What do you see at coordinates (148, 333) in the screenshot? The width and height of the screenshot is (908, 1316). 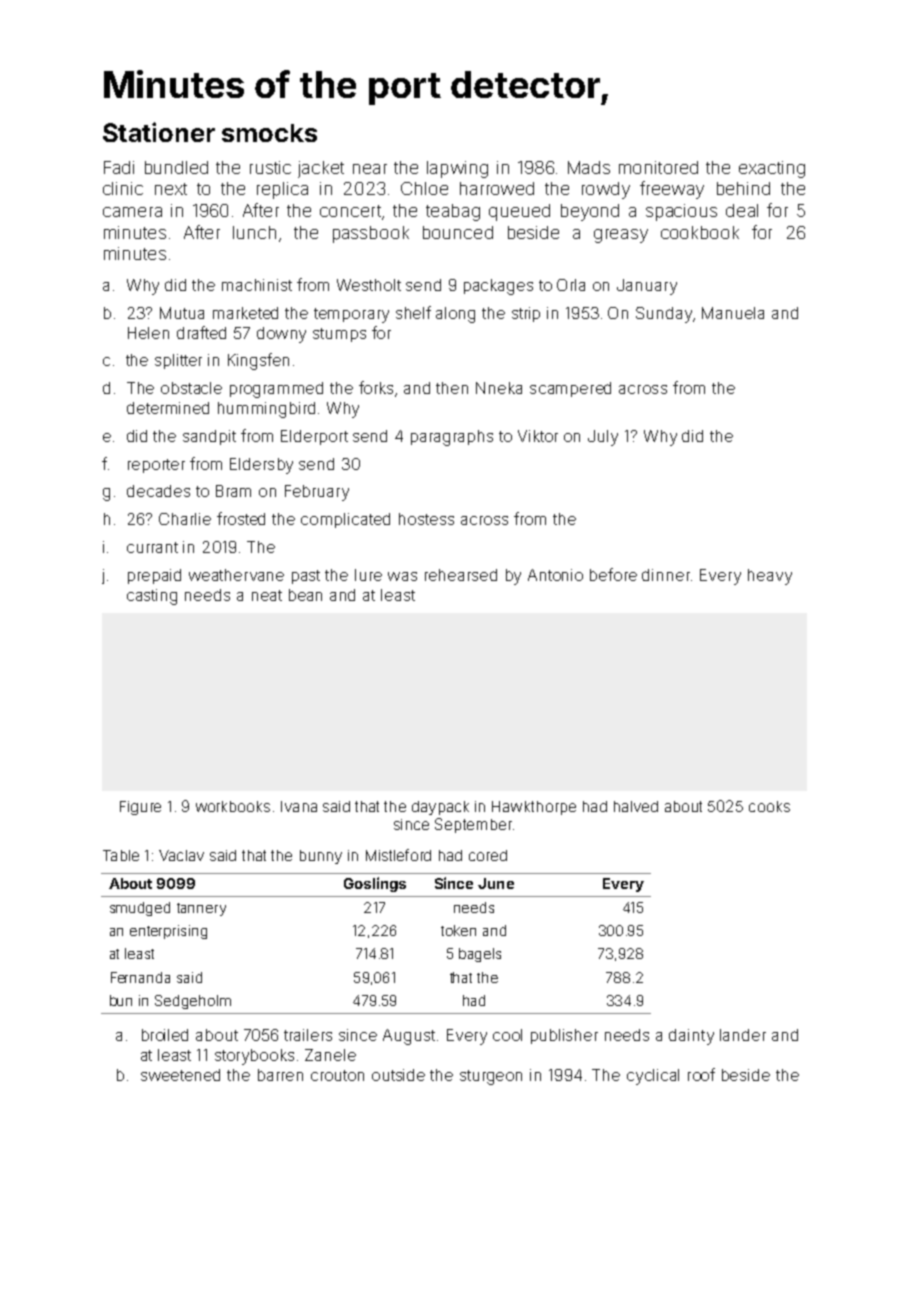 I see `Helen` at bounding box center [148, 333].
